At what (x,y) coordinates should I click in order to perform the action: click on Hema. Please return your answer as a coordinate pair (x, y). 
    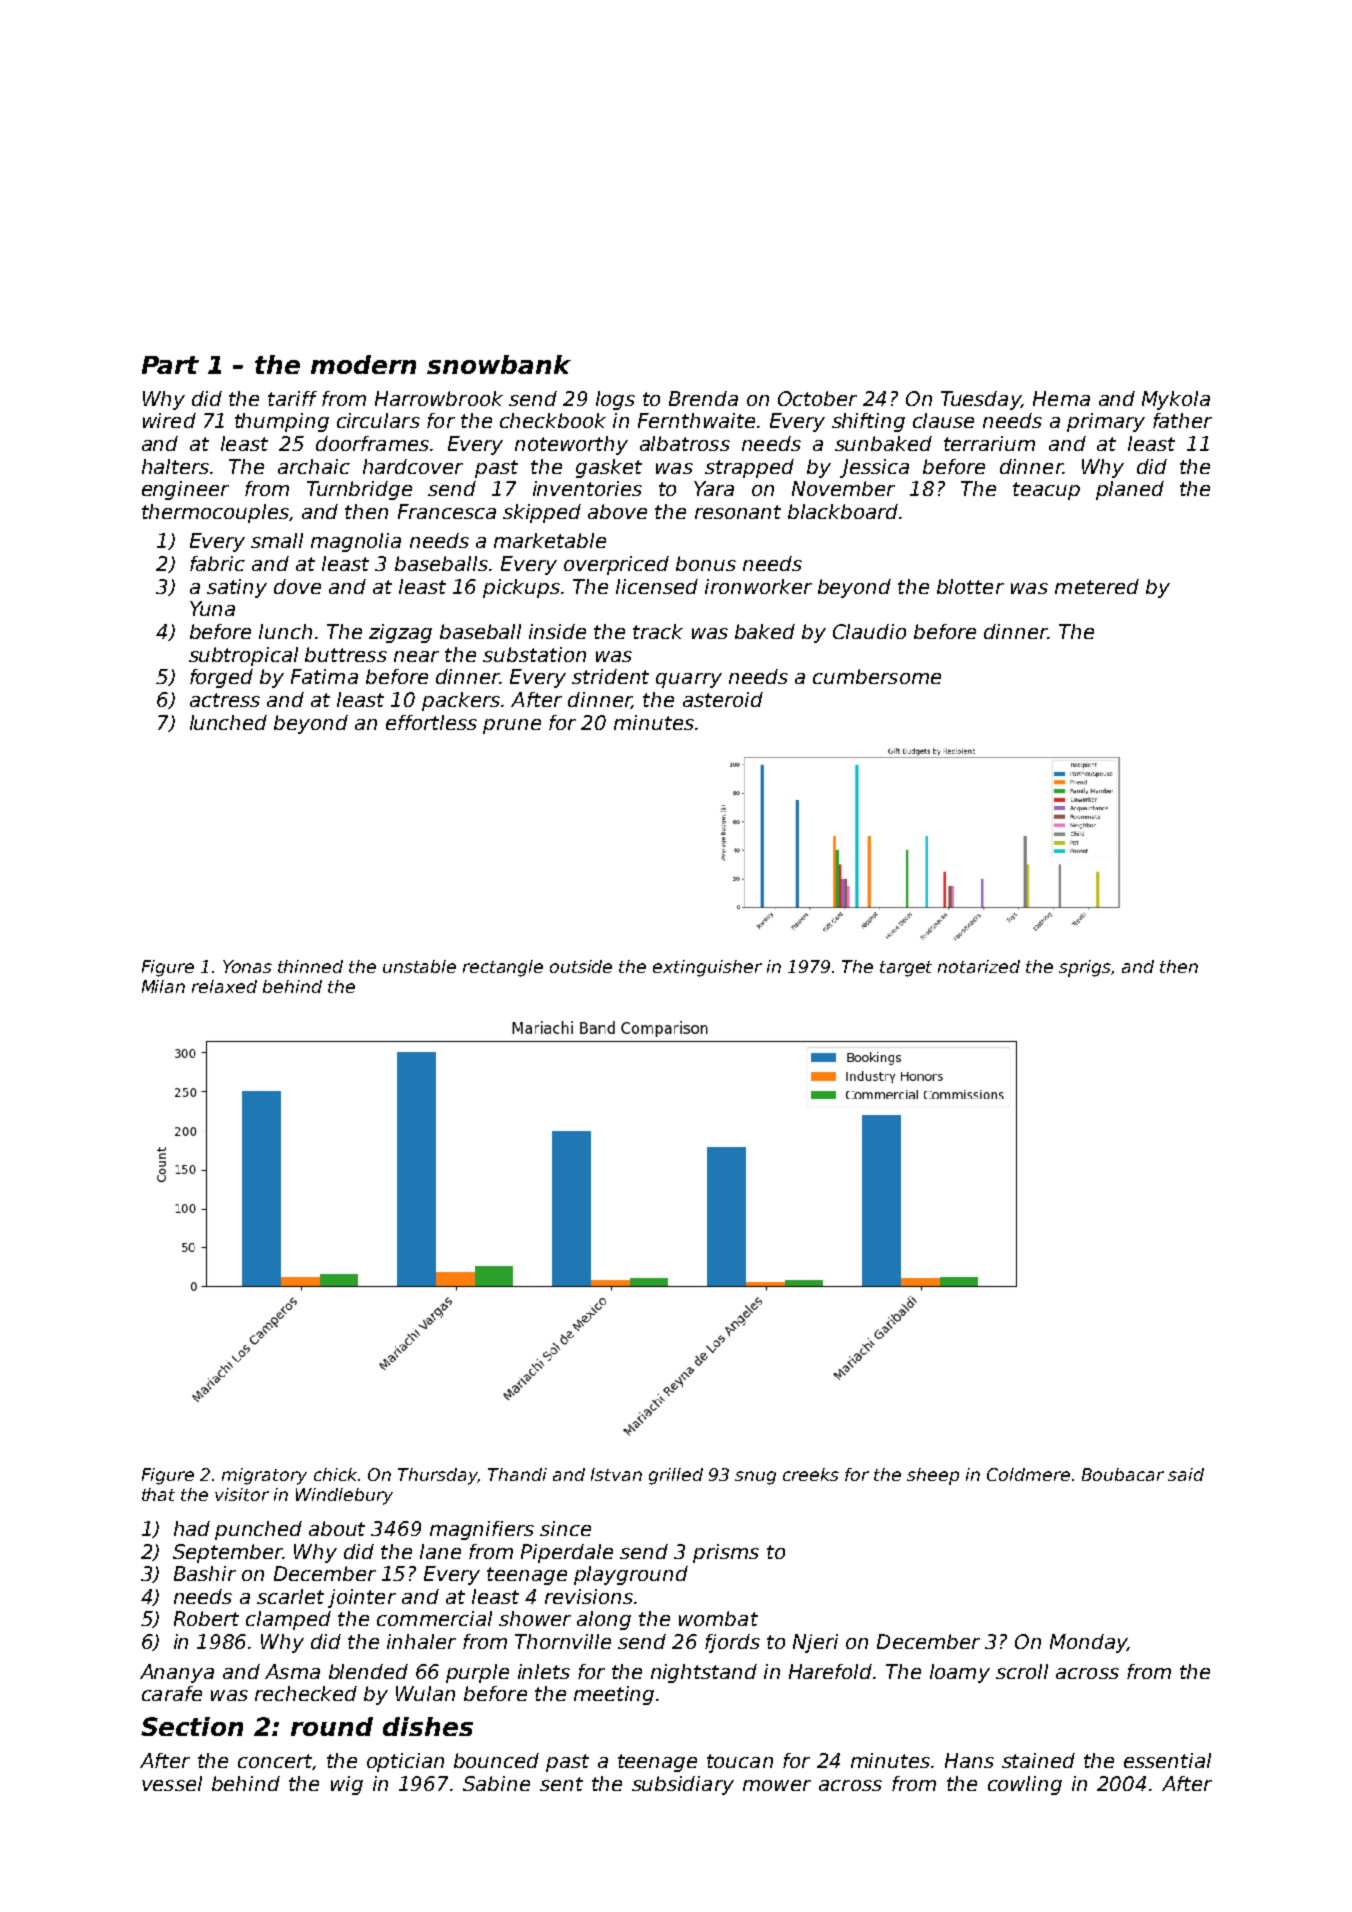
    Looking at the image, I should click on (1061, 398).
